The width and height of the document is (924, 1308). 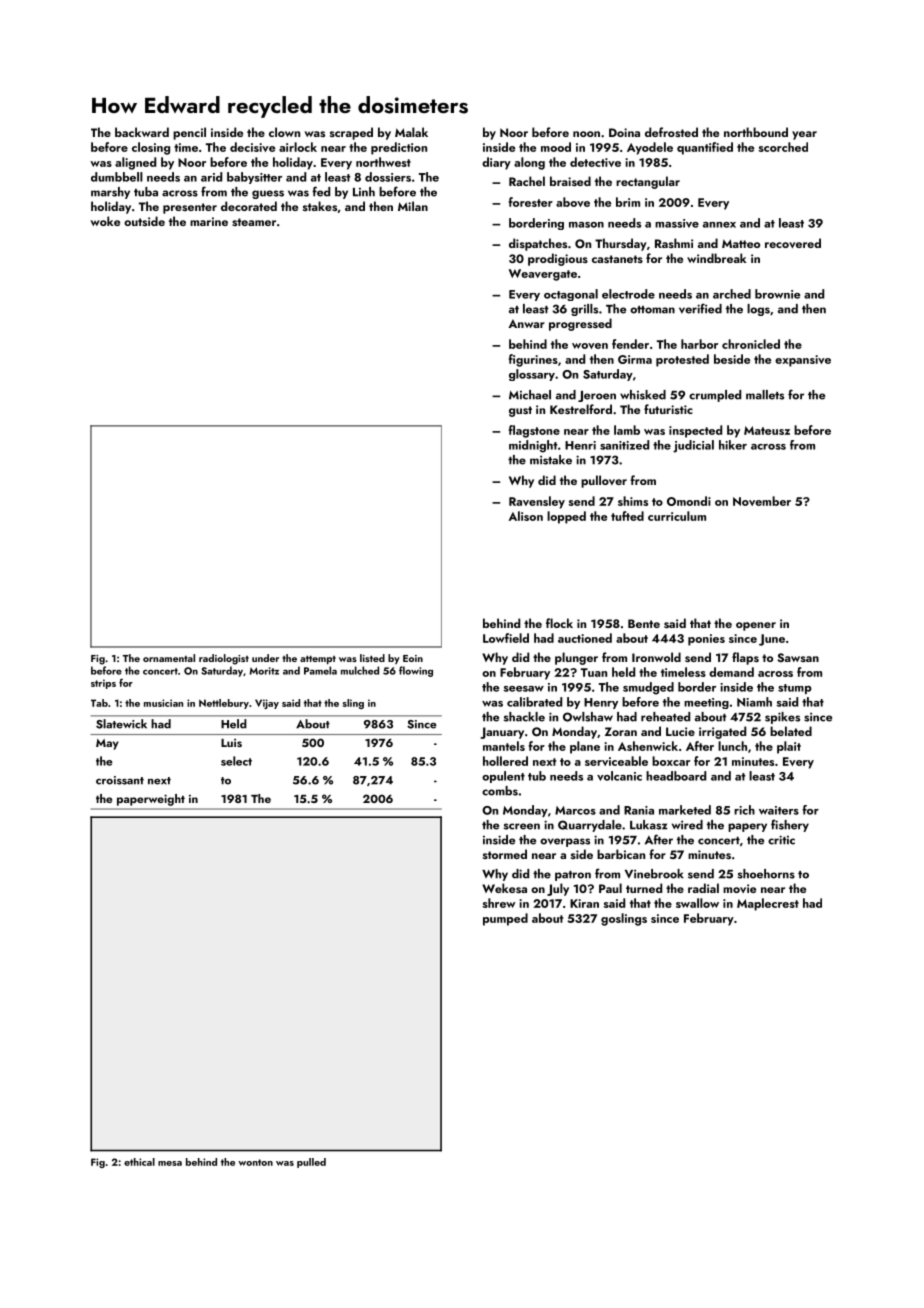 What do you see at coordinates (413, 206) in the document?
I see `Milan` at bounding box center [413, 206].
